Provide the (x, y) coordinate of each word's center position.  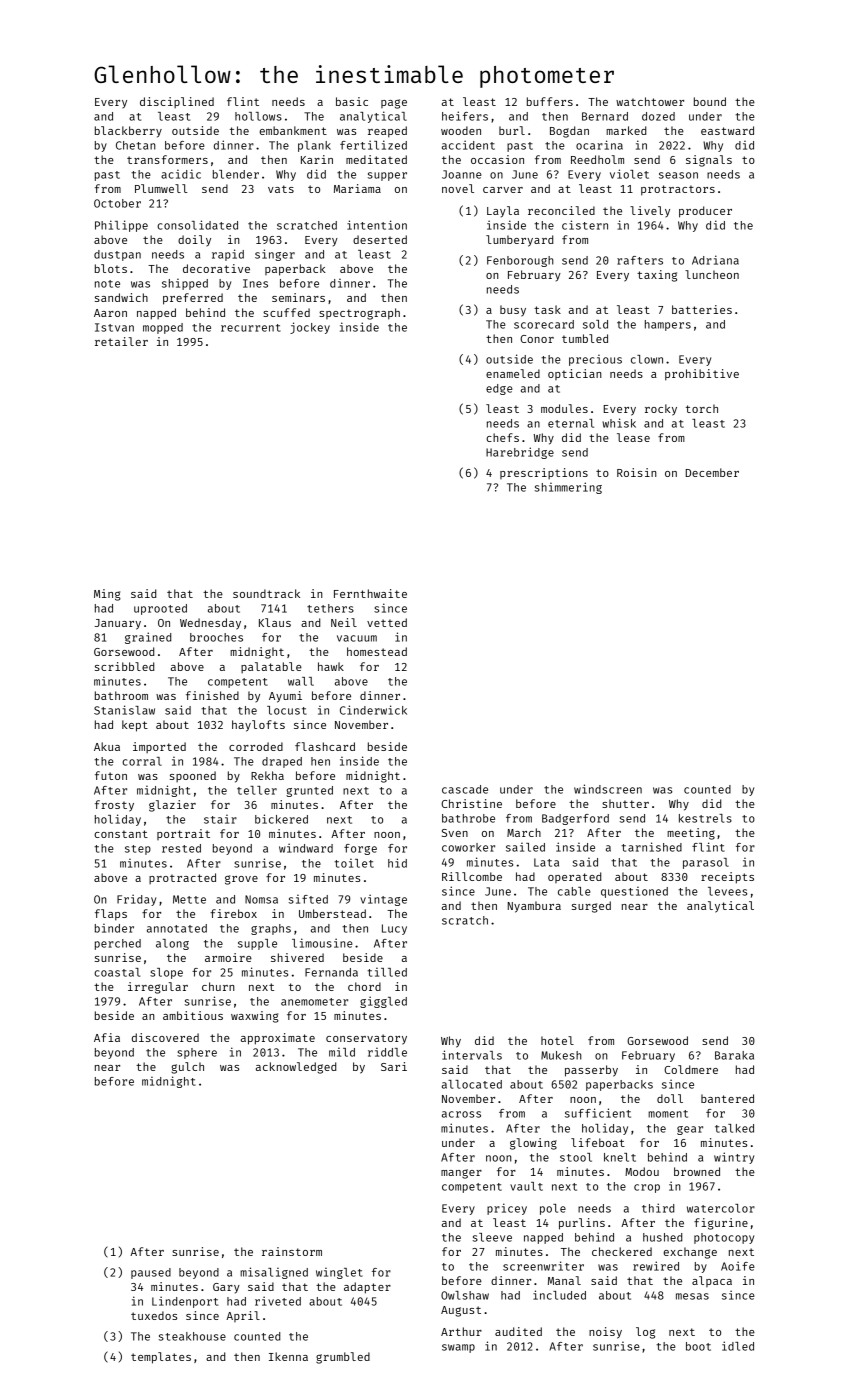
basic (352, 101)
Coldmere (691, 1069)
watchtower (650, 101)
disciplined (177, 102)
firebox (233, 913)
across (461, 1114)
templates (161, 1358)
